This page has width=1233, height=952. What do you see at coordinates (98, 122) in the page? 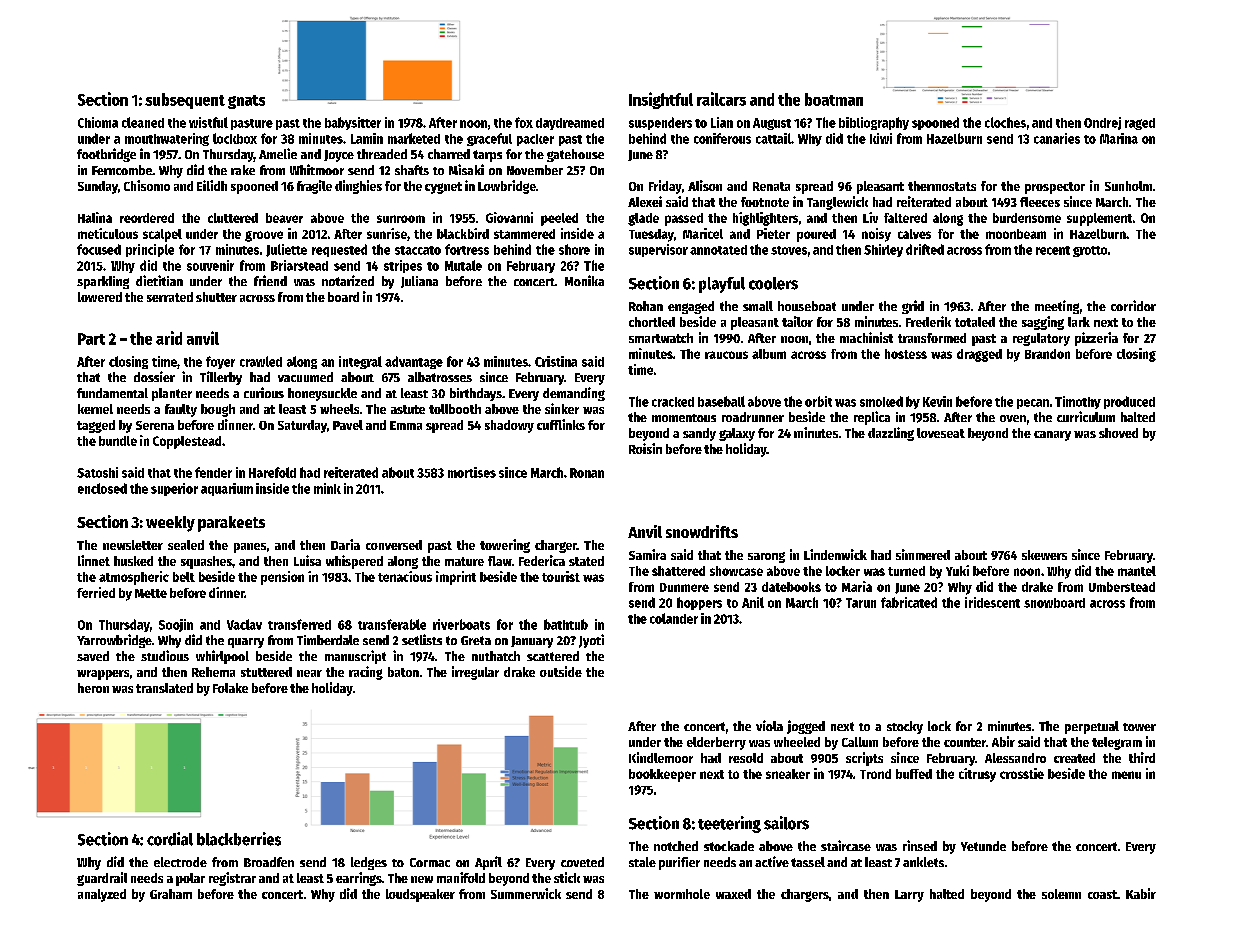
I see `Chioma` at bounding box center [98, 122].
